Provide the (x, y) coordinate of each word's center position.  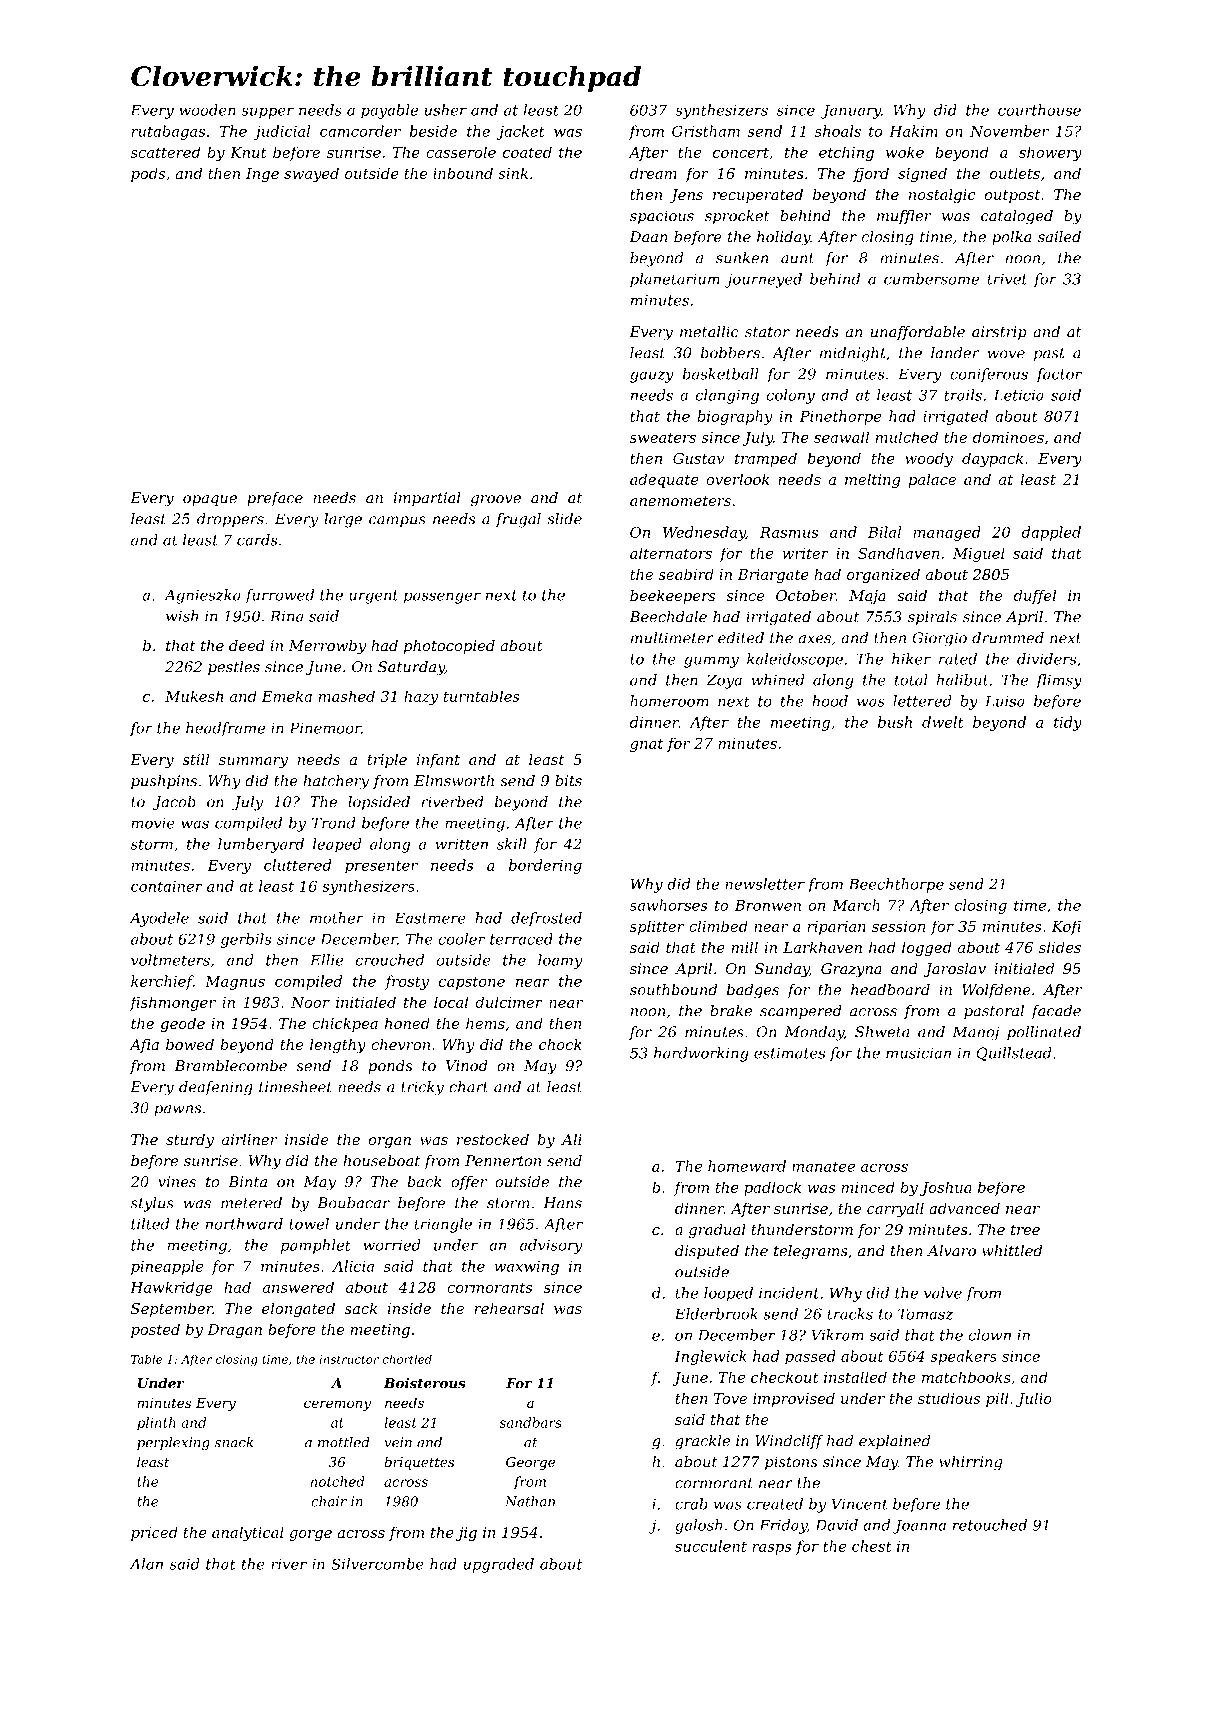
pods (148, 174)
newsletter (765, 884)
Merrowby (327, 647)
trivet (1007, 279)
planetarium (675, 280)
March (856, 905)
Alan (146, 1564)
